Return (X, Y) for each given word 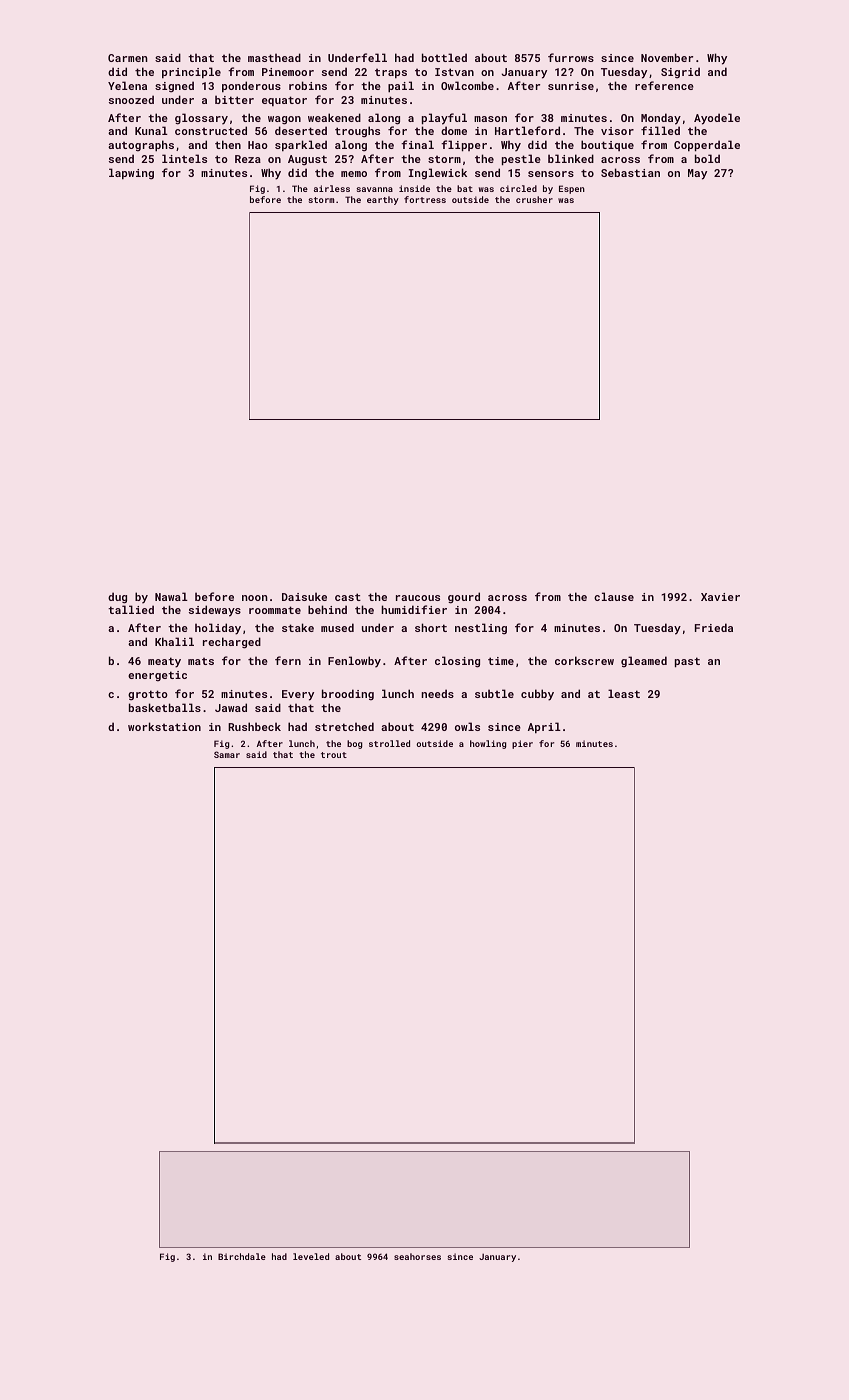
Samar (227, 754)
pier (522, 744)
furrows (571, 57)
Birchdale (242, 1256)
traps (391, 73)
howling (488, 744)
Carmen (128, 58)
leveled (311, 1256)
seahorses (417, 1256)
